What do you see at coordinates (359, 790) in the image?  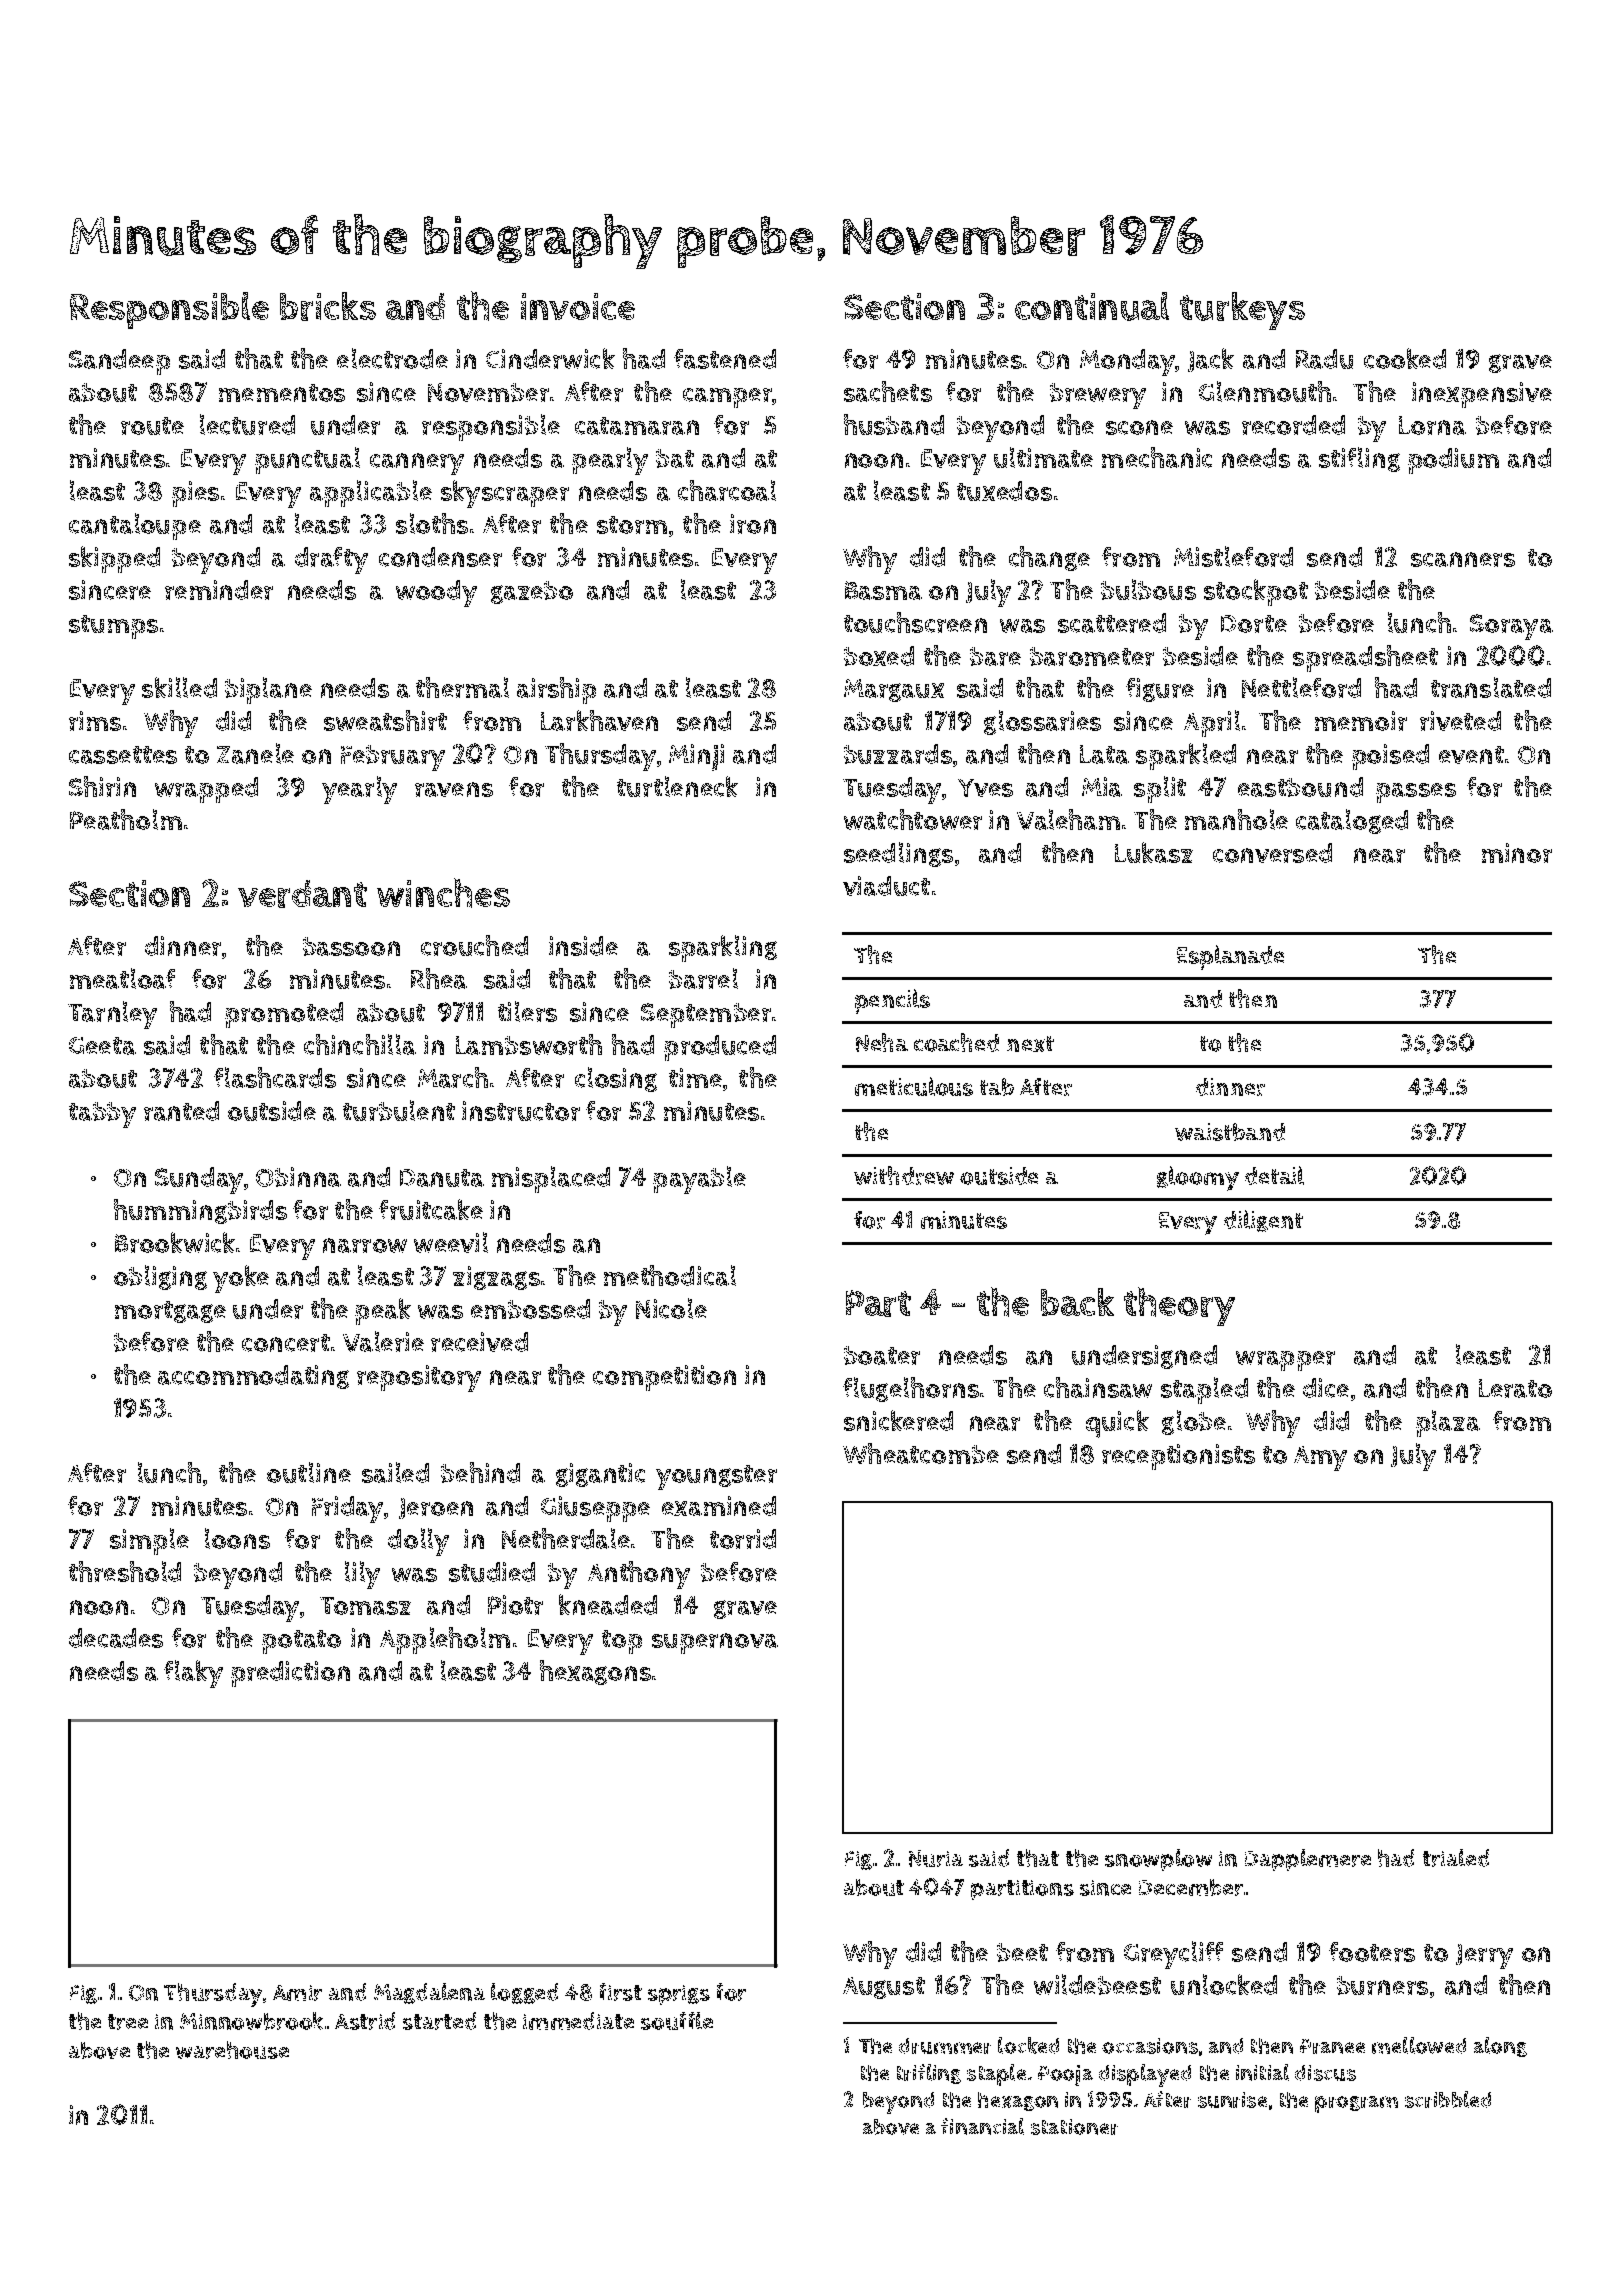 I see `yearly` at bounding box center [359, 790].
